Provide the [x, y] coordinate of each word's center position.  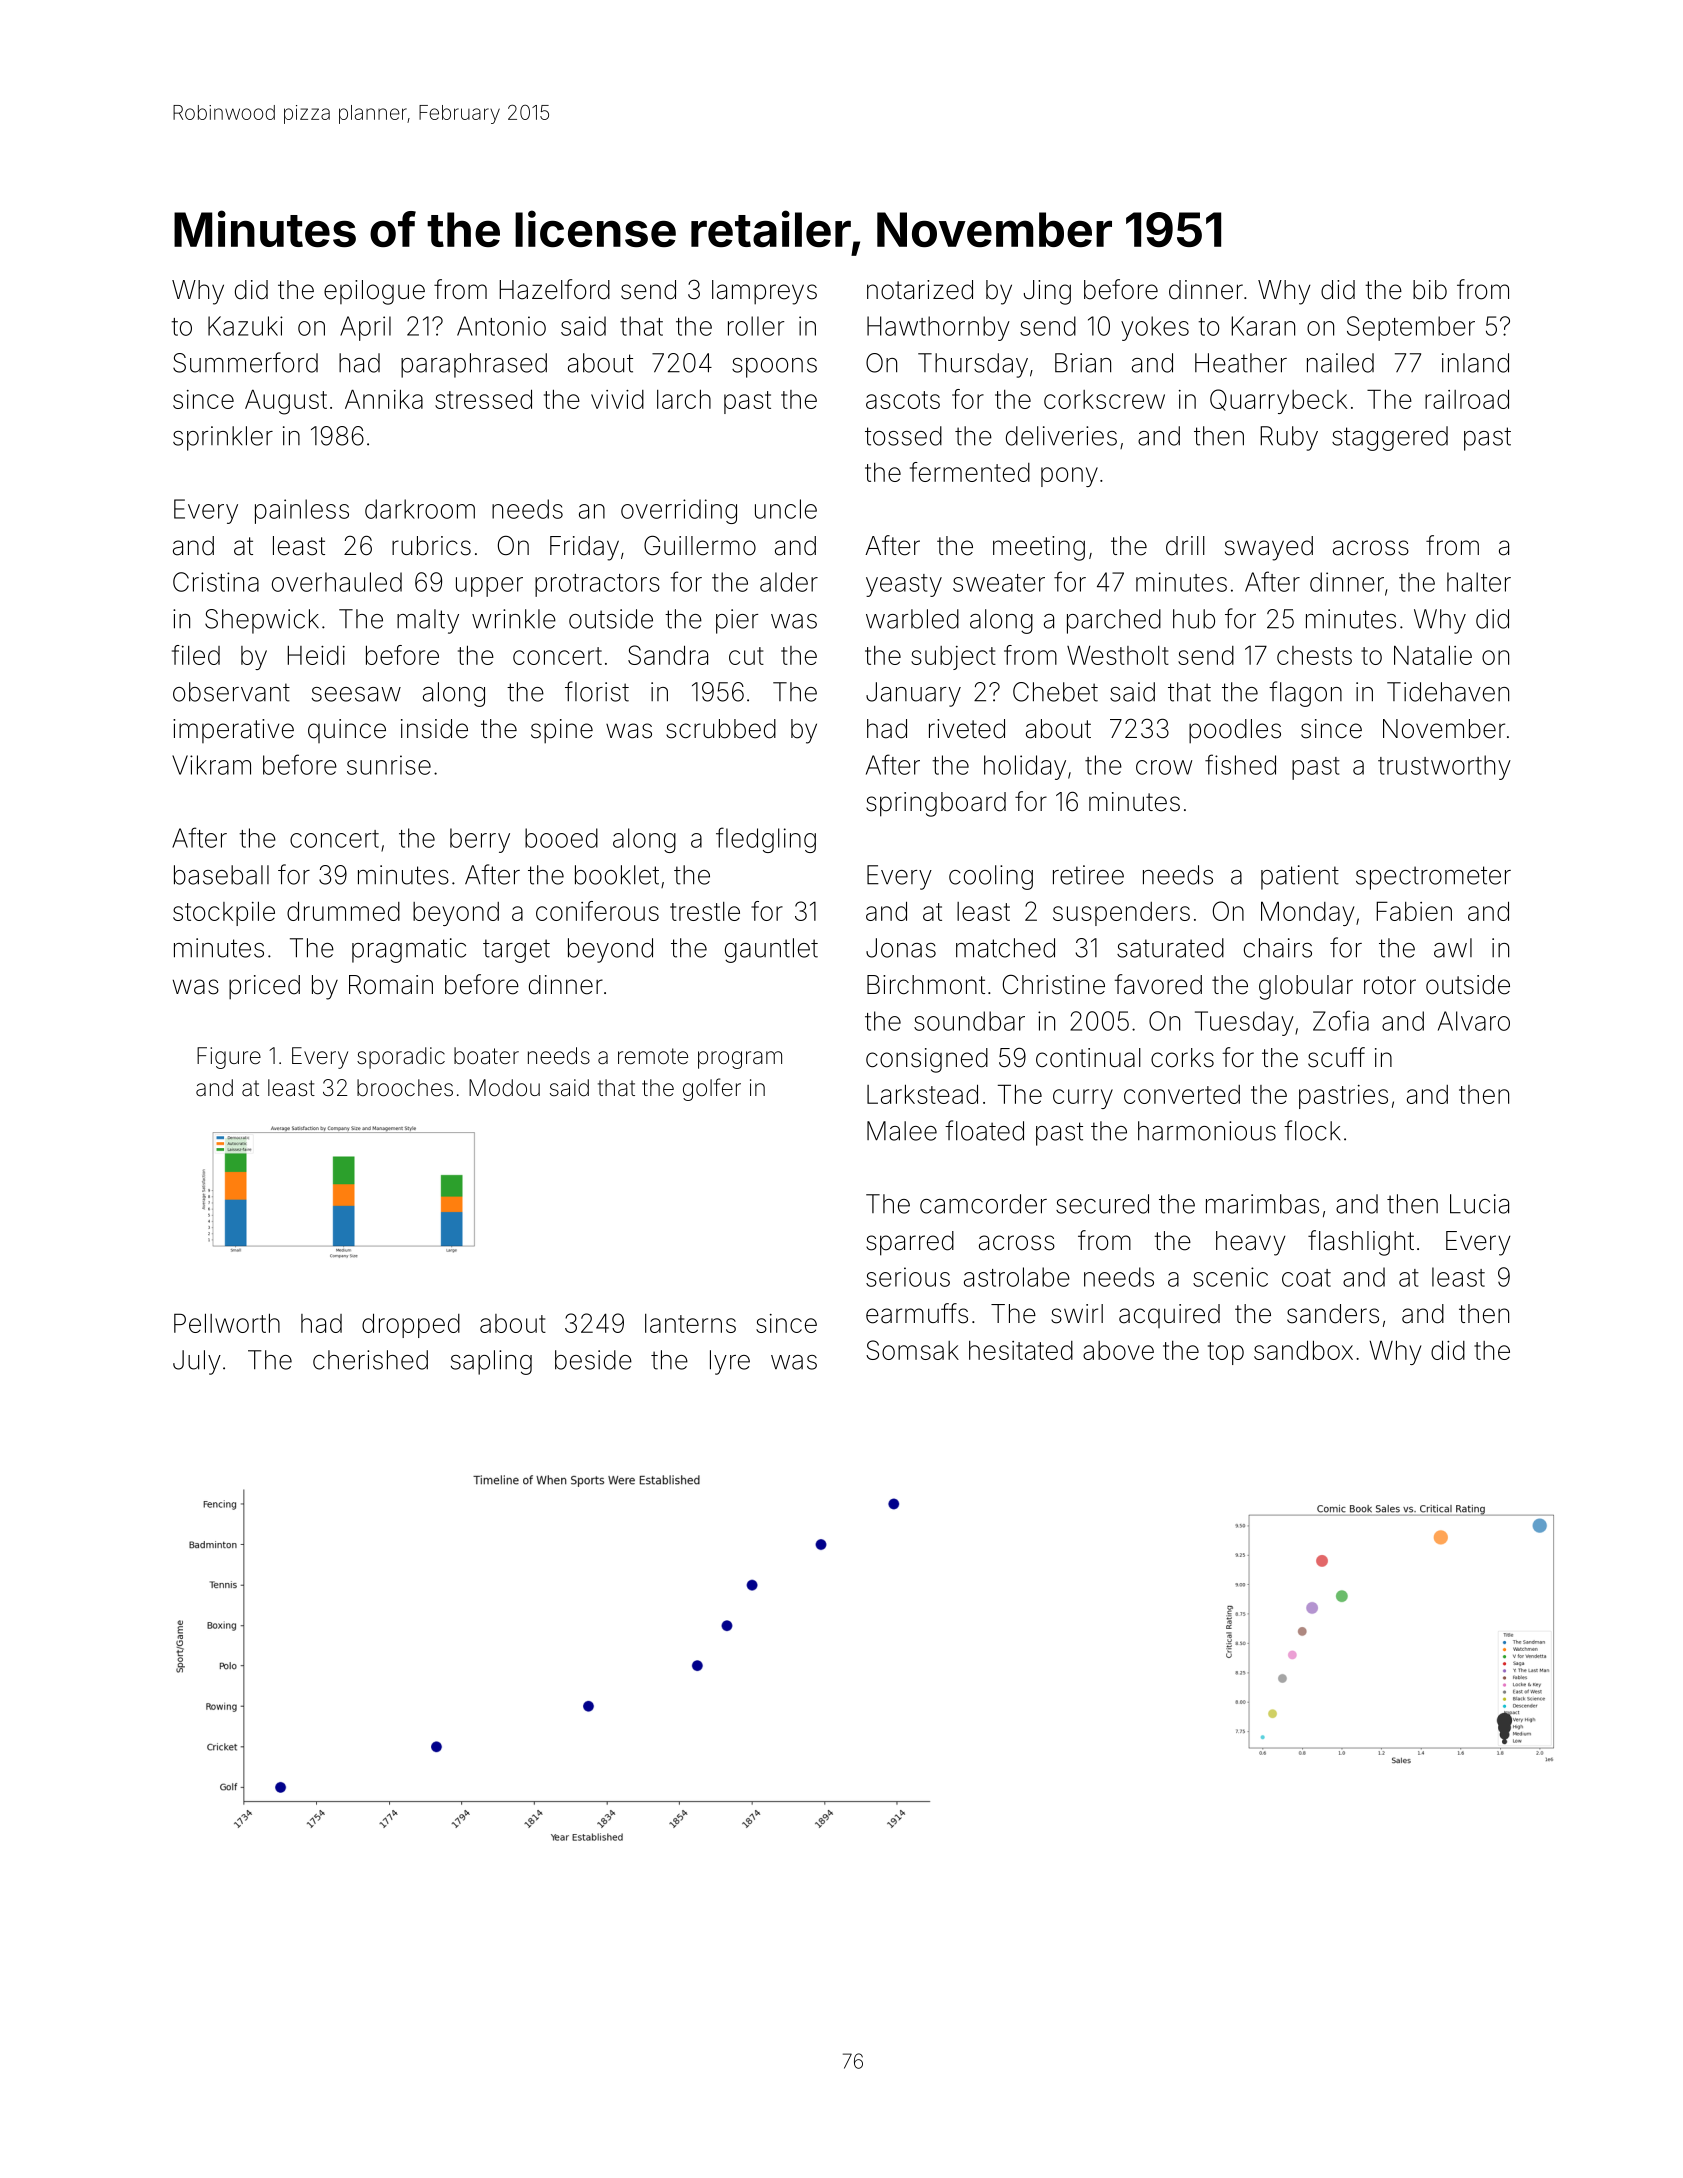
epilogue [374, 292]
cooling [991, 877]
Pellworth [227, 1323]
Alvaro [1474, 1021]
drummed [343, 911]
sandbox [1303, 1350]
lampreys [764, 292]
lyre [730, 1362]
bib [1430, 290]
